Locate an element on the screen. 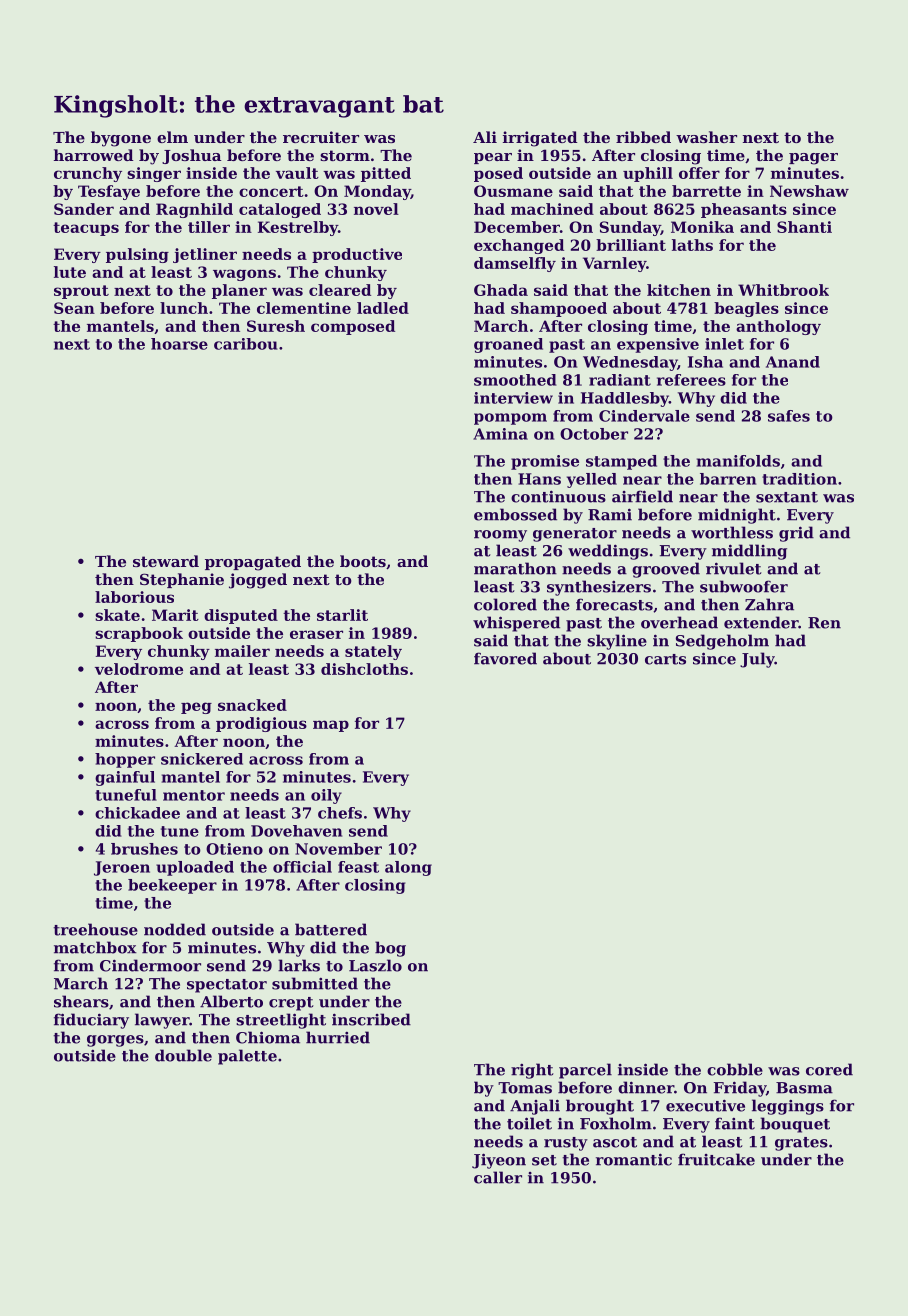 The image size is (908, 1316). extender is located at coordinates (761, 622).
